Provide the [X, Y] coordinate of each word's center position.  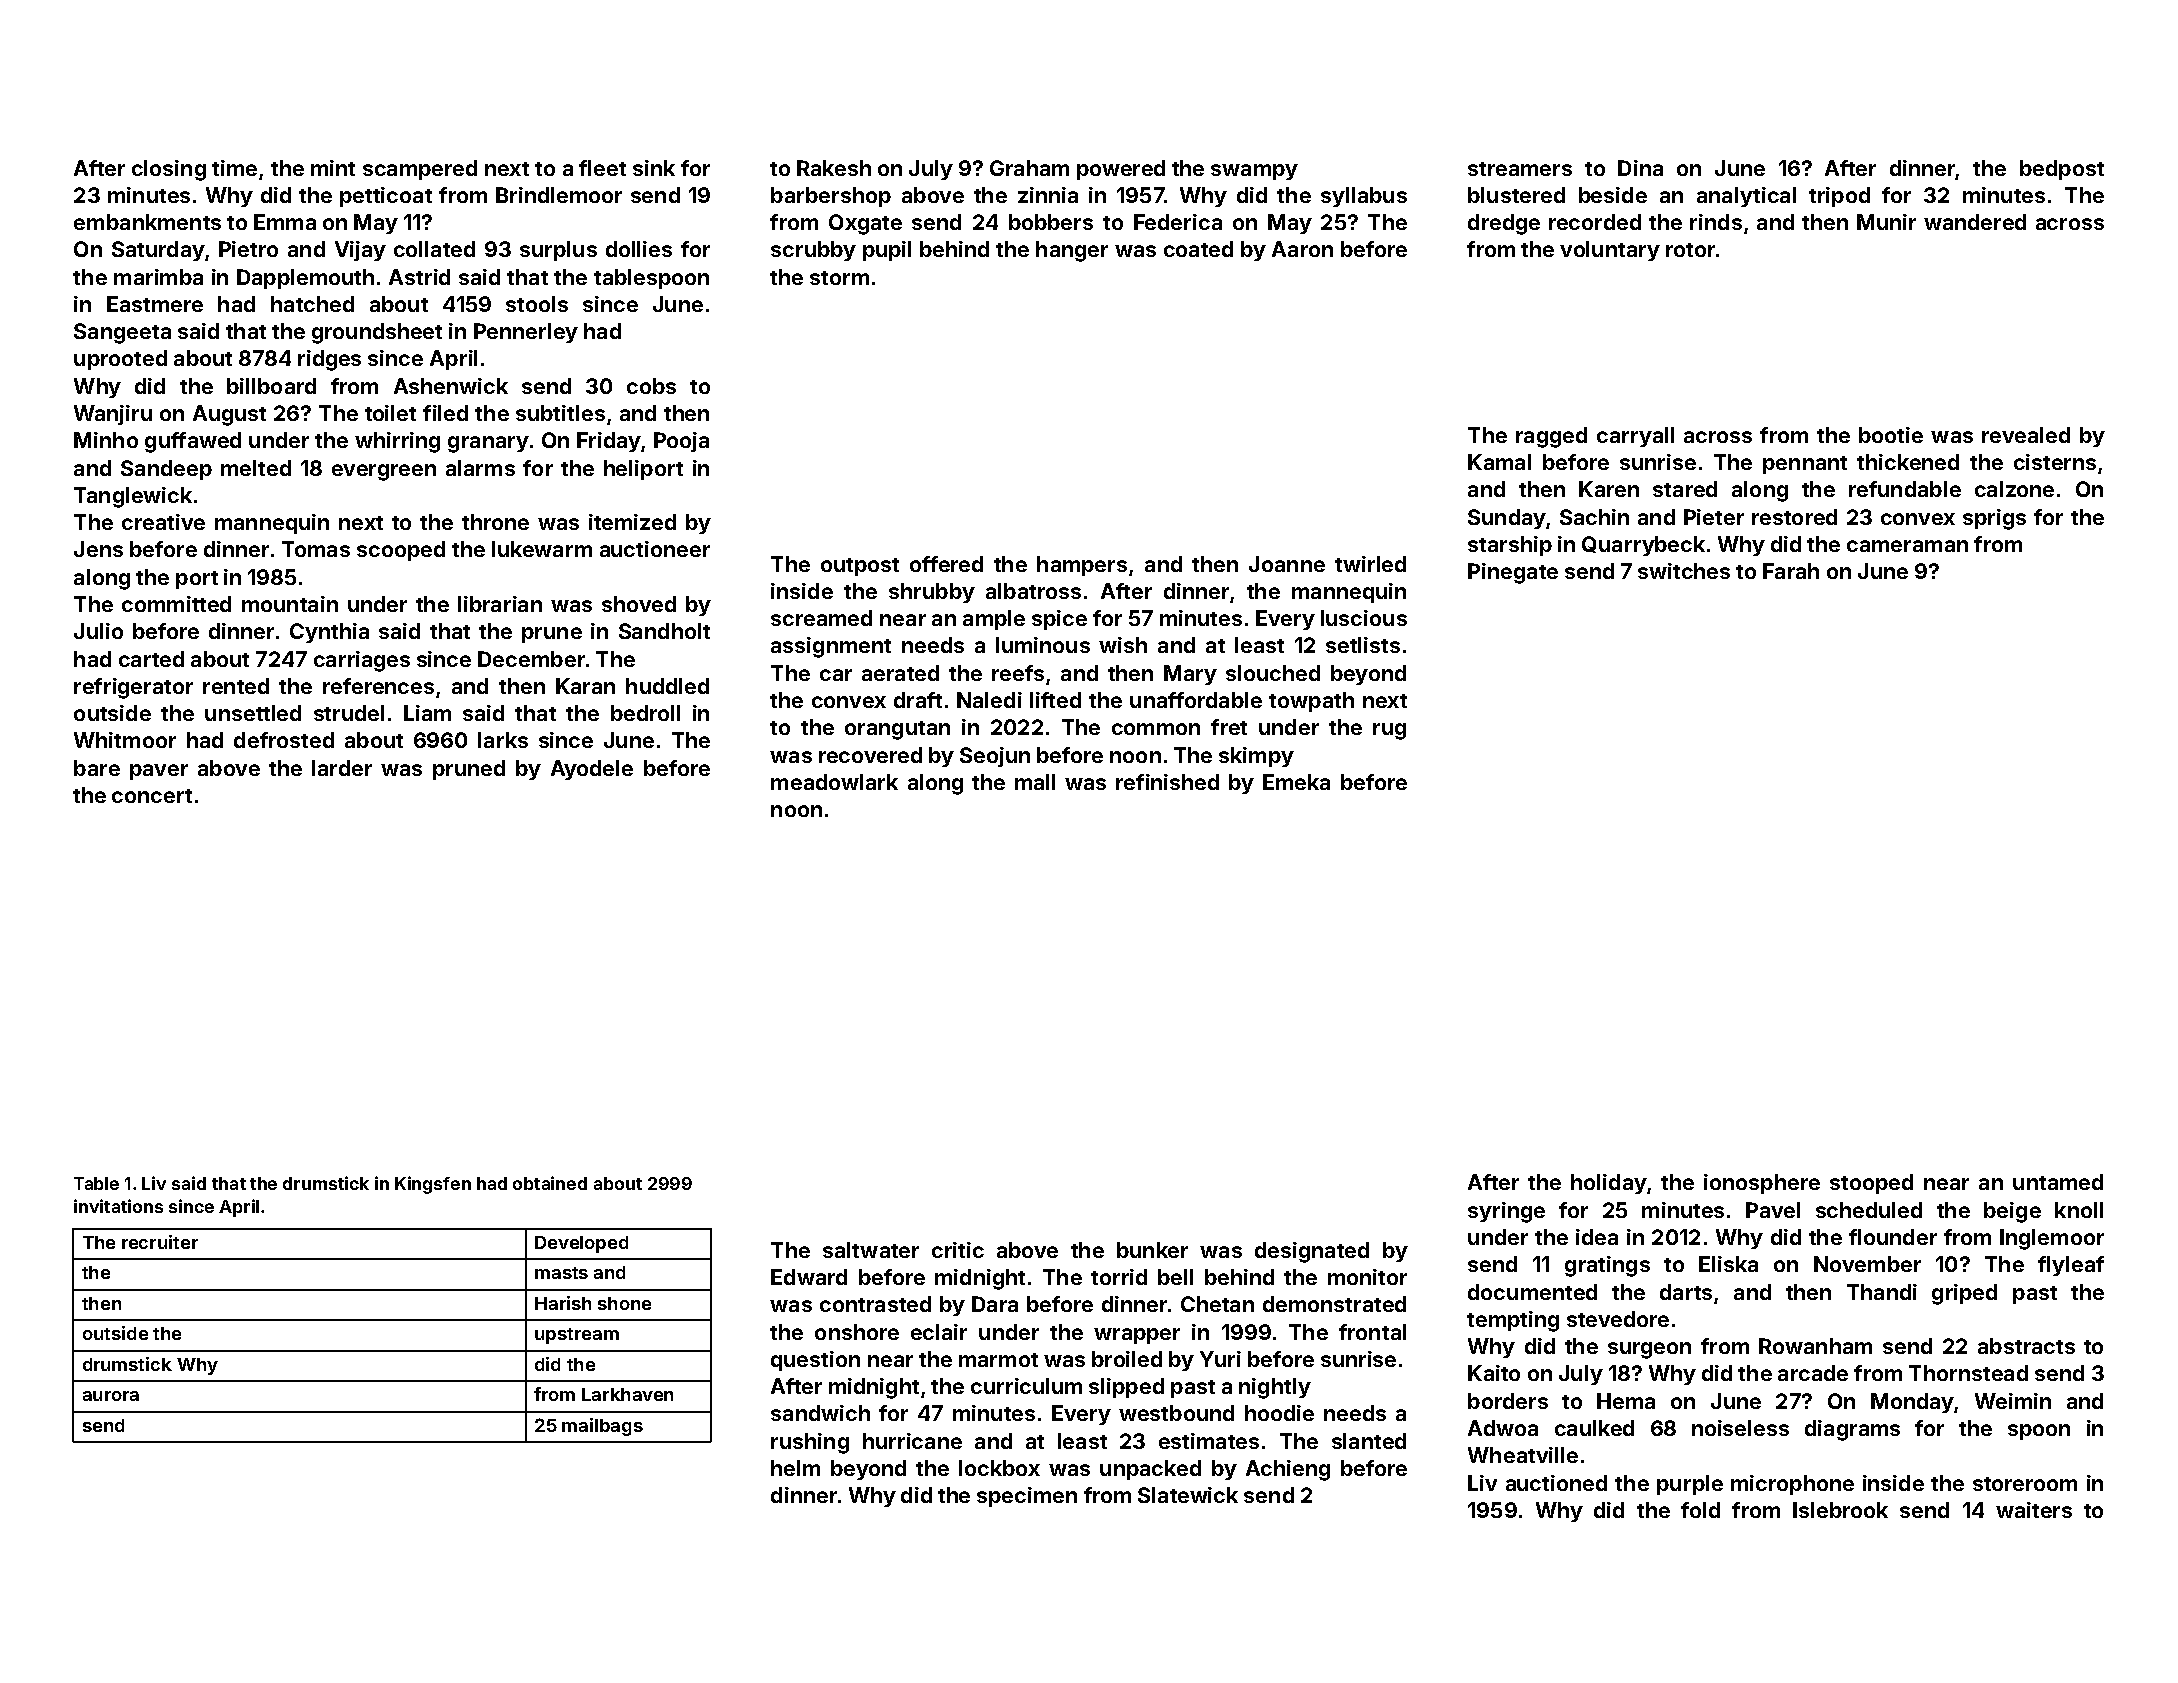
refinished [1167, 782]
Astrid [419, 277]
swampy [1254, 172]
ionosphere [1762, 1184]
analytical [1746, 197]
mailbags [602, 1427]
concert [152, 796]
